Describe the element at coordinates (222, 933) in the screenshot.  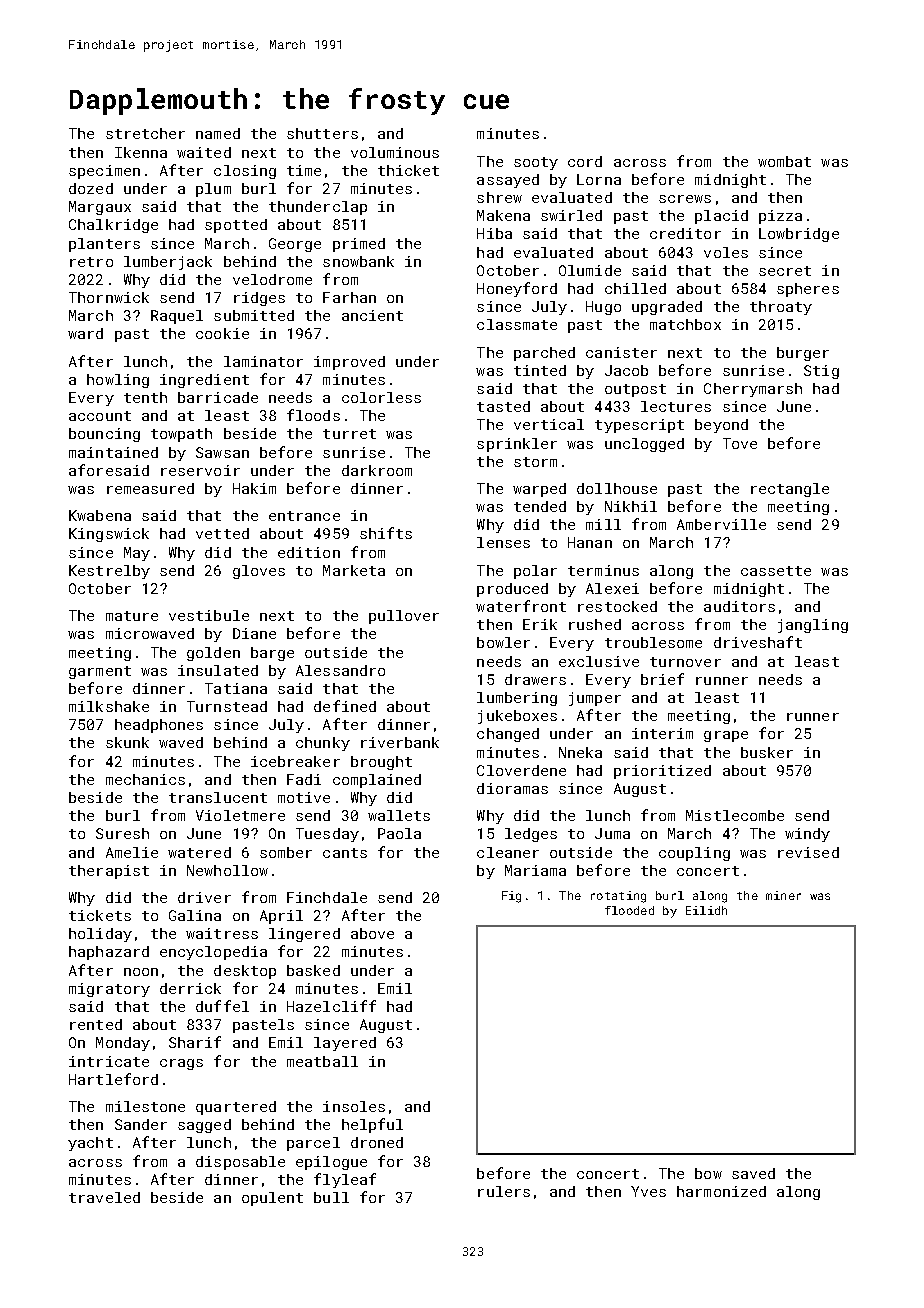
I see `waitress` at that location.
